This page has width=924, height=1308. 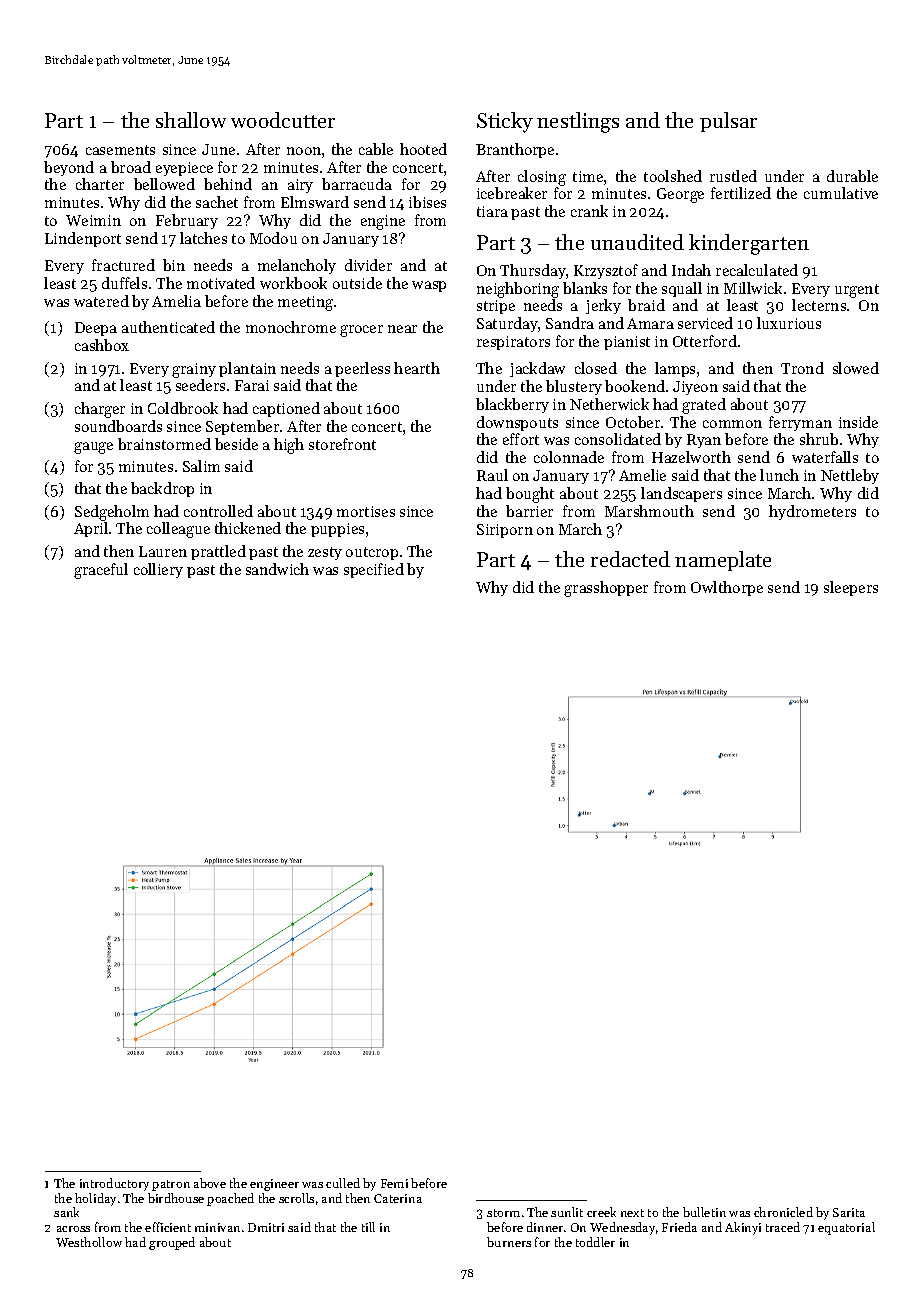 What do you see at coordinates (505, 122) in the page?
I see `Sticky` at bounding box center [505, 122].
